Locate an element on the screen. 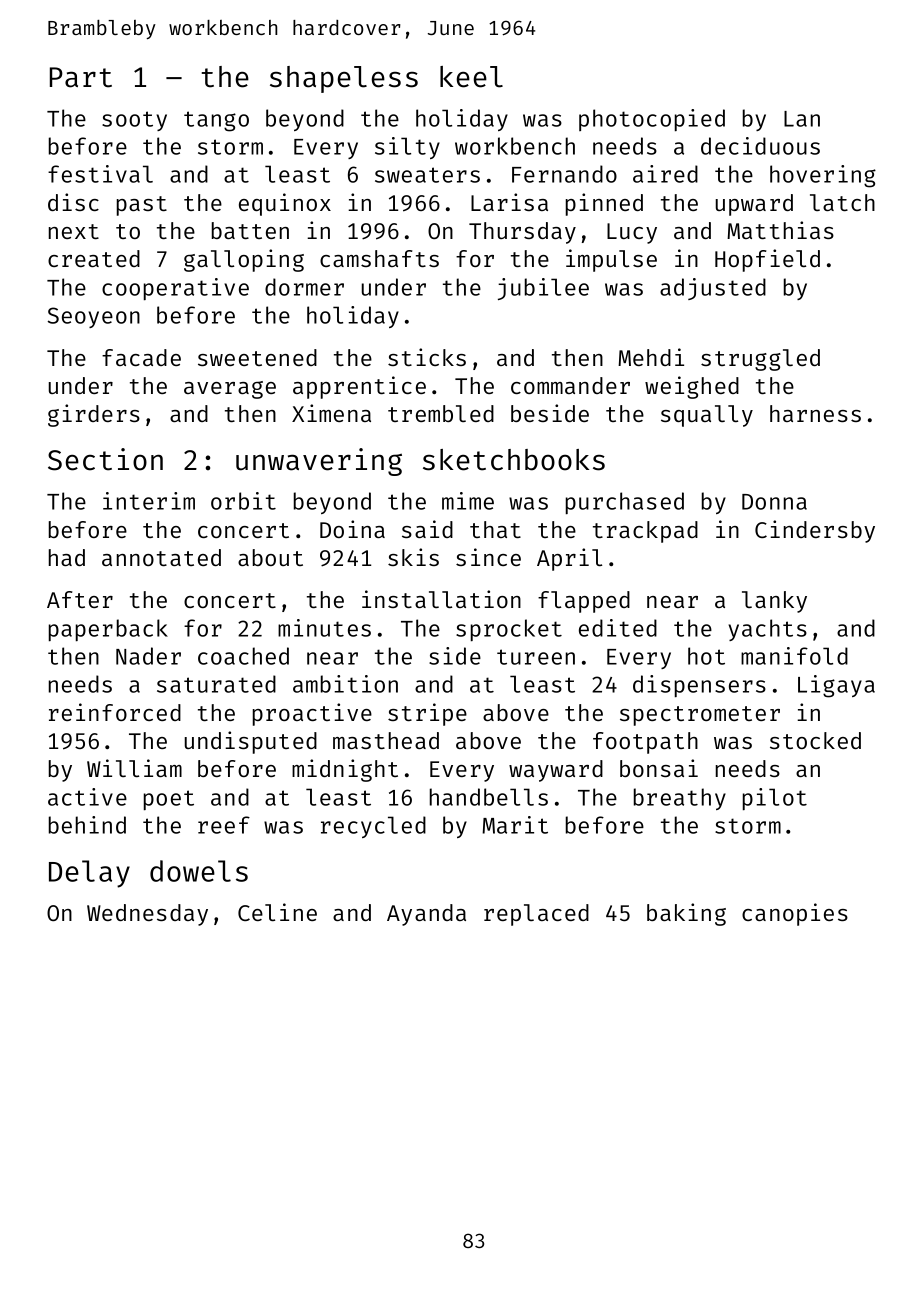 The image size is (924, 1314). Hopfield is located at coordinates (767, 260).
